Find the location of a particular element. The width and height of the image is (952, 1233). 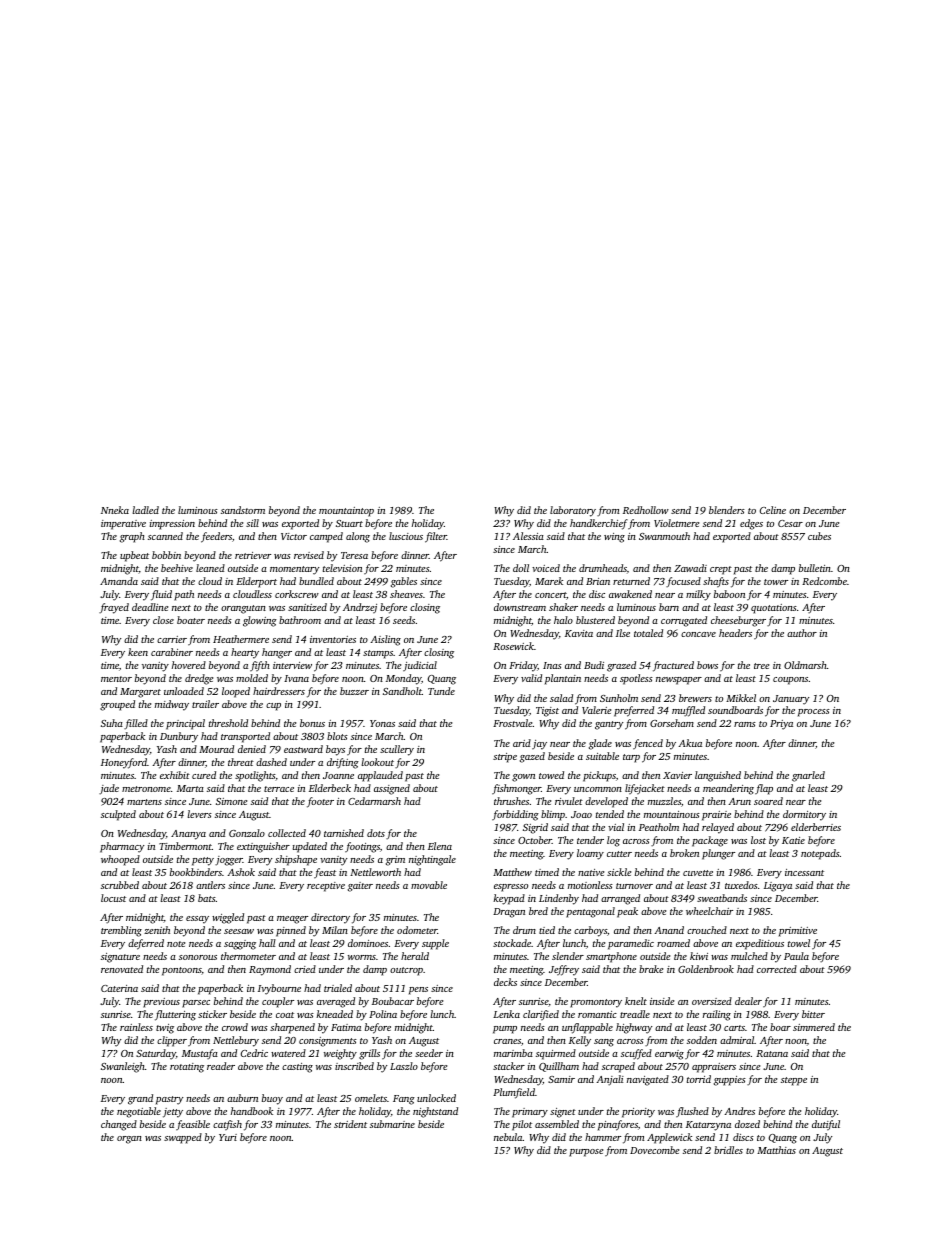

bonus is located at coordinates (312, 723).
